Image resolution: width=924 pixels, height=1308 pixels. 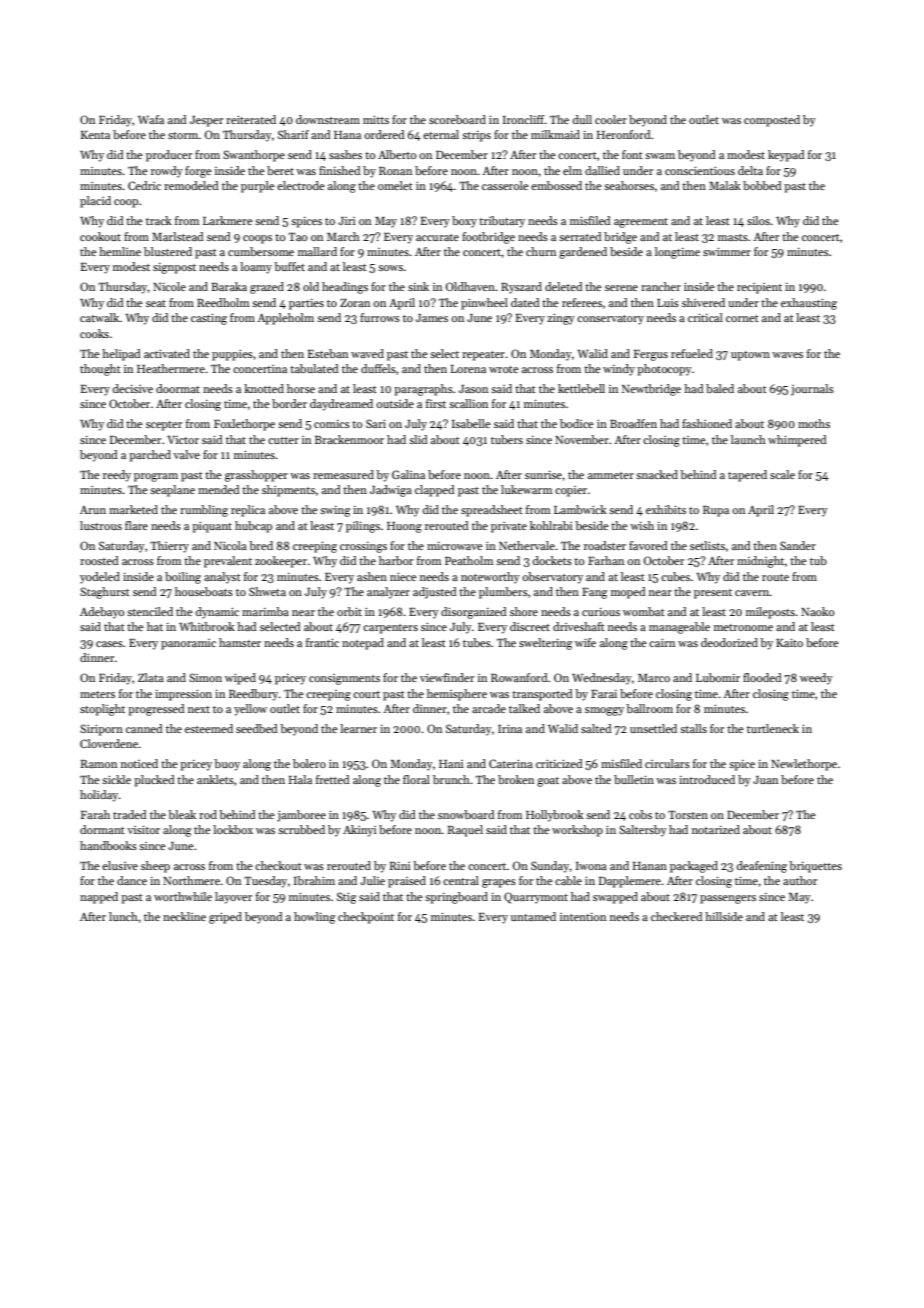 What do you see at coordinates (395, 185) in the document?
I see `omelet` at bounding box center [395, 185].
